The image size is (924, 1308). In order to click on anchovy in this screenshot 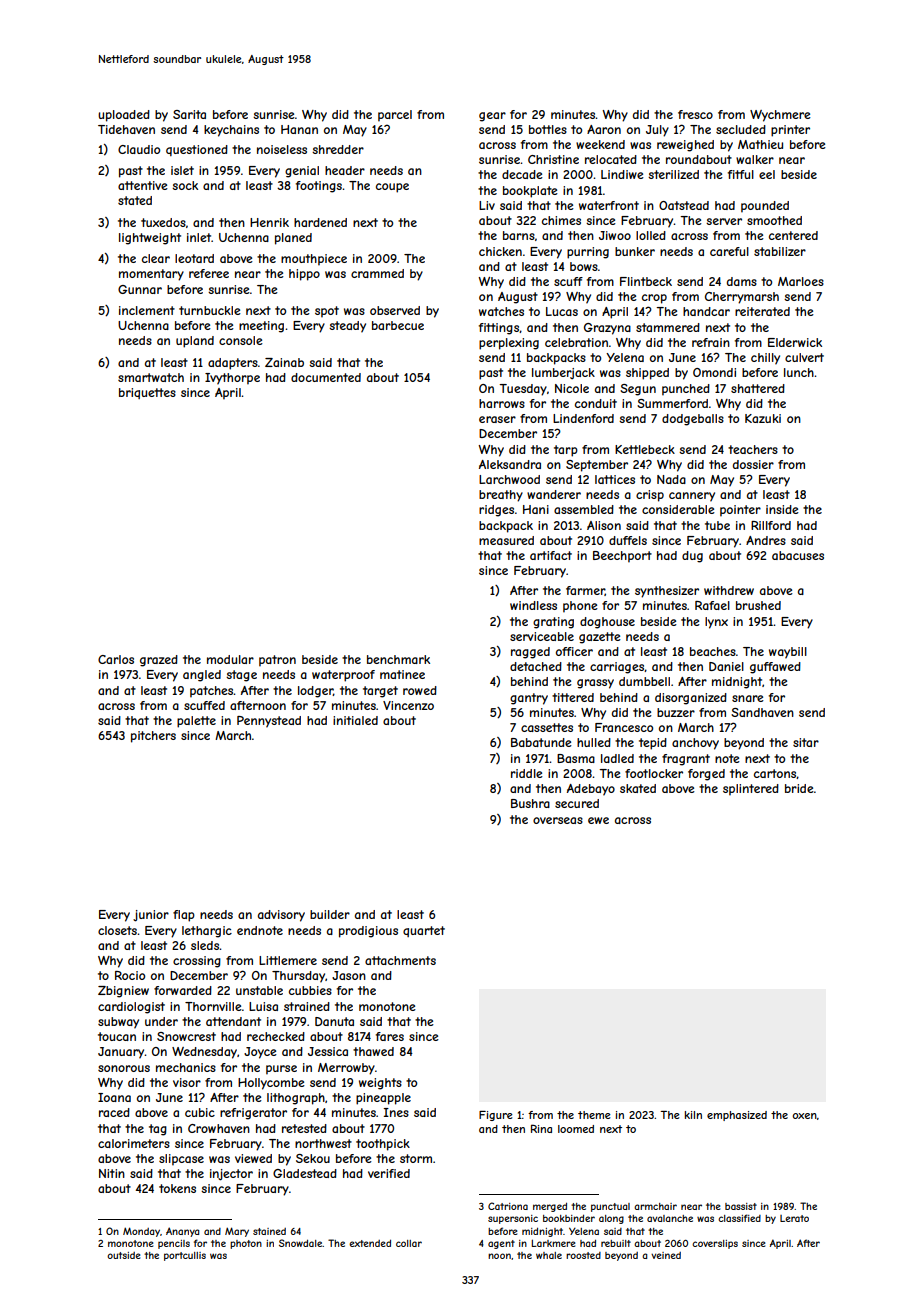, I will do `click(695, 744)`.
